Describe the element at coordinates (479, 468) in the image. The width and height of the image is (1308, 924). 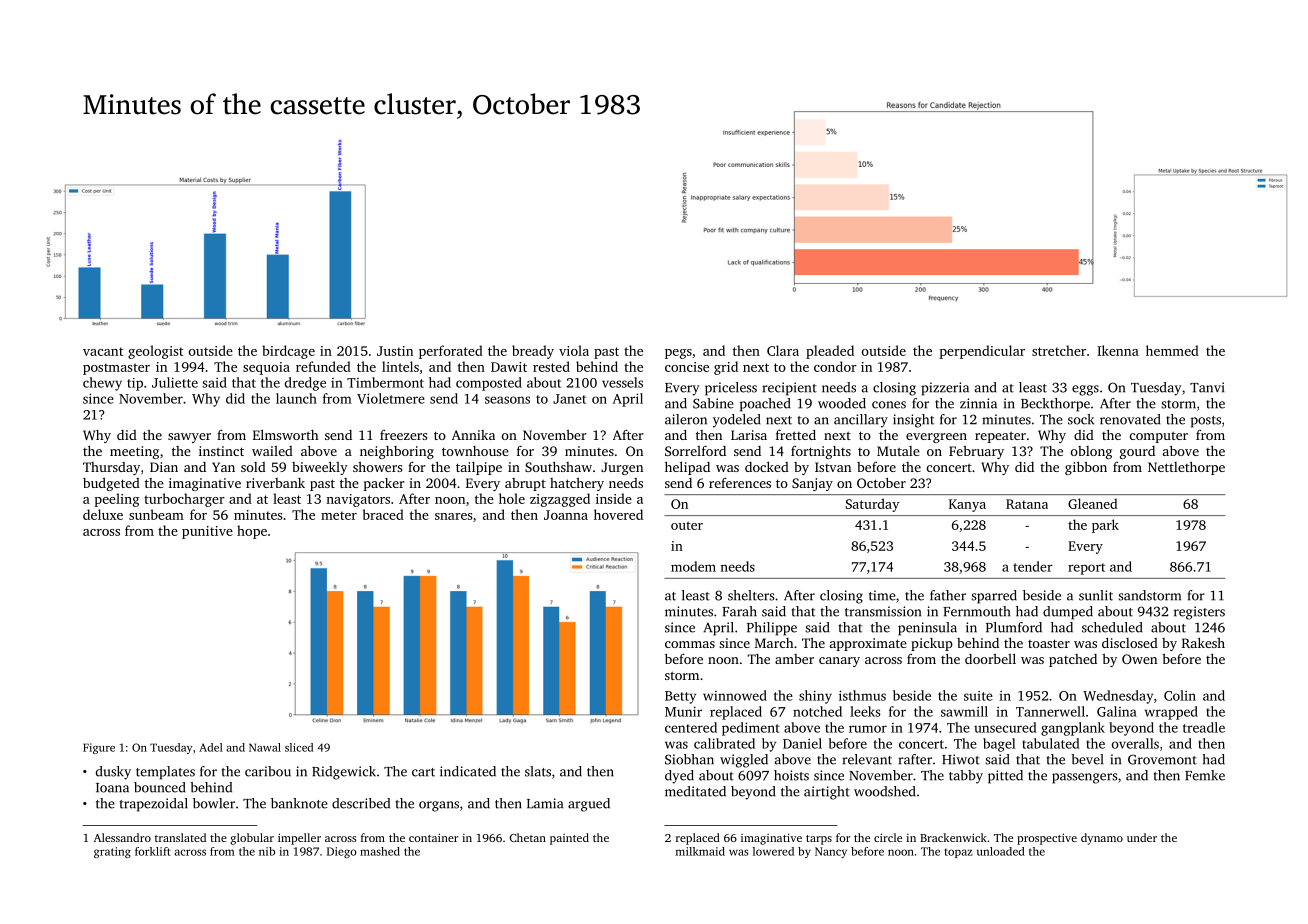
I see `tailpipe` at that location.
